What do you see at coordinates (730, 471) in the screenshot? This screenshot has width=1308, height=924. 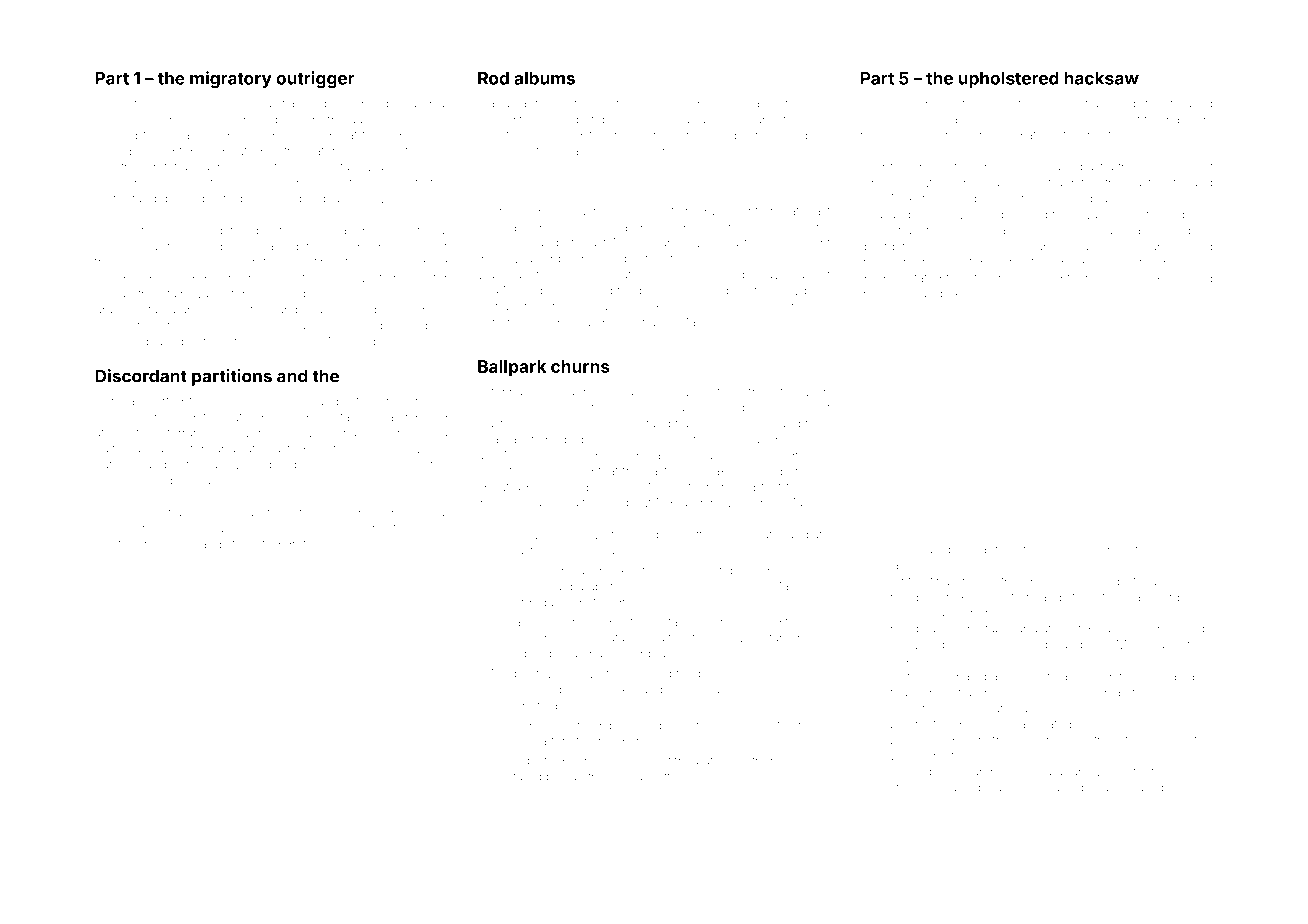 I see `Oakstead` at bounding box center [730, 471].
